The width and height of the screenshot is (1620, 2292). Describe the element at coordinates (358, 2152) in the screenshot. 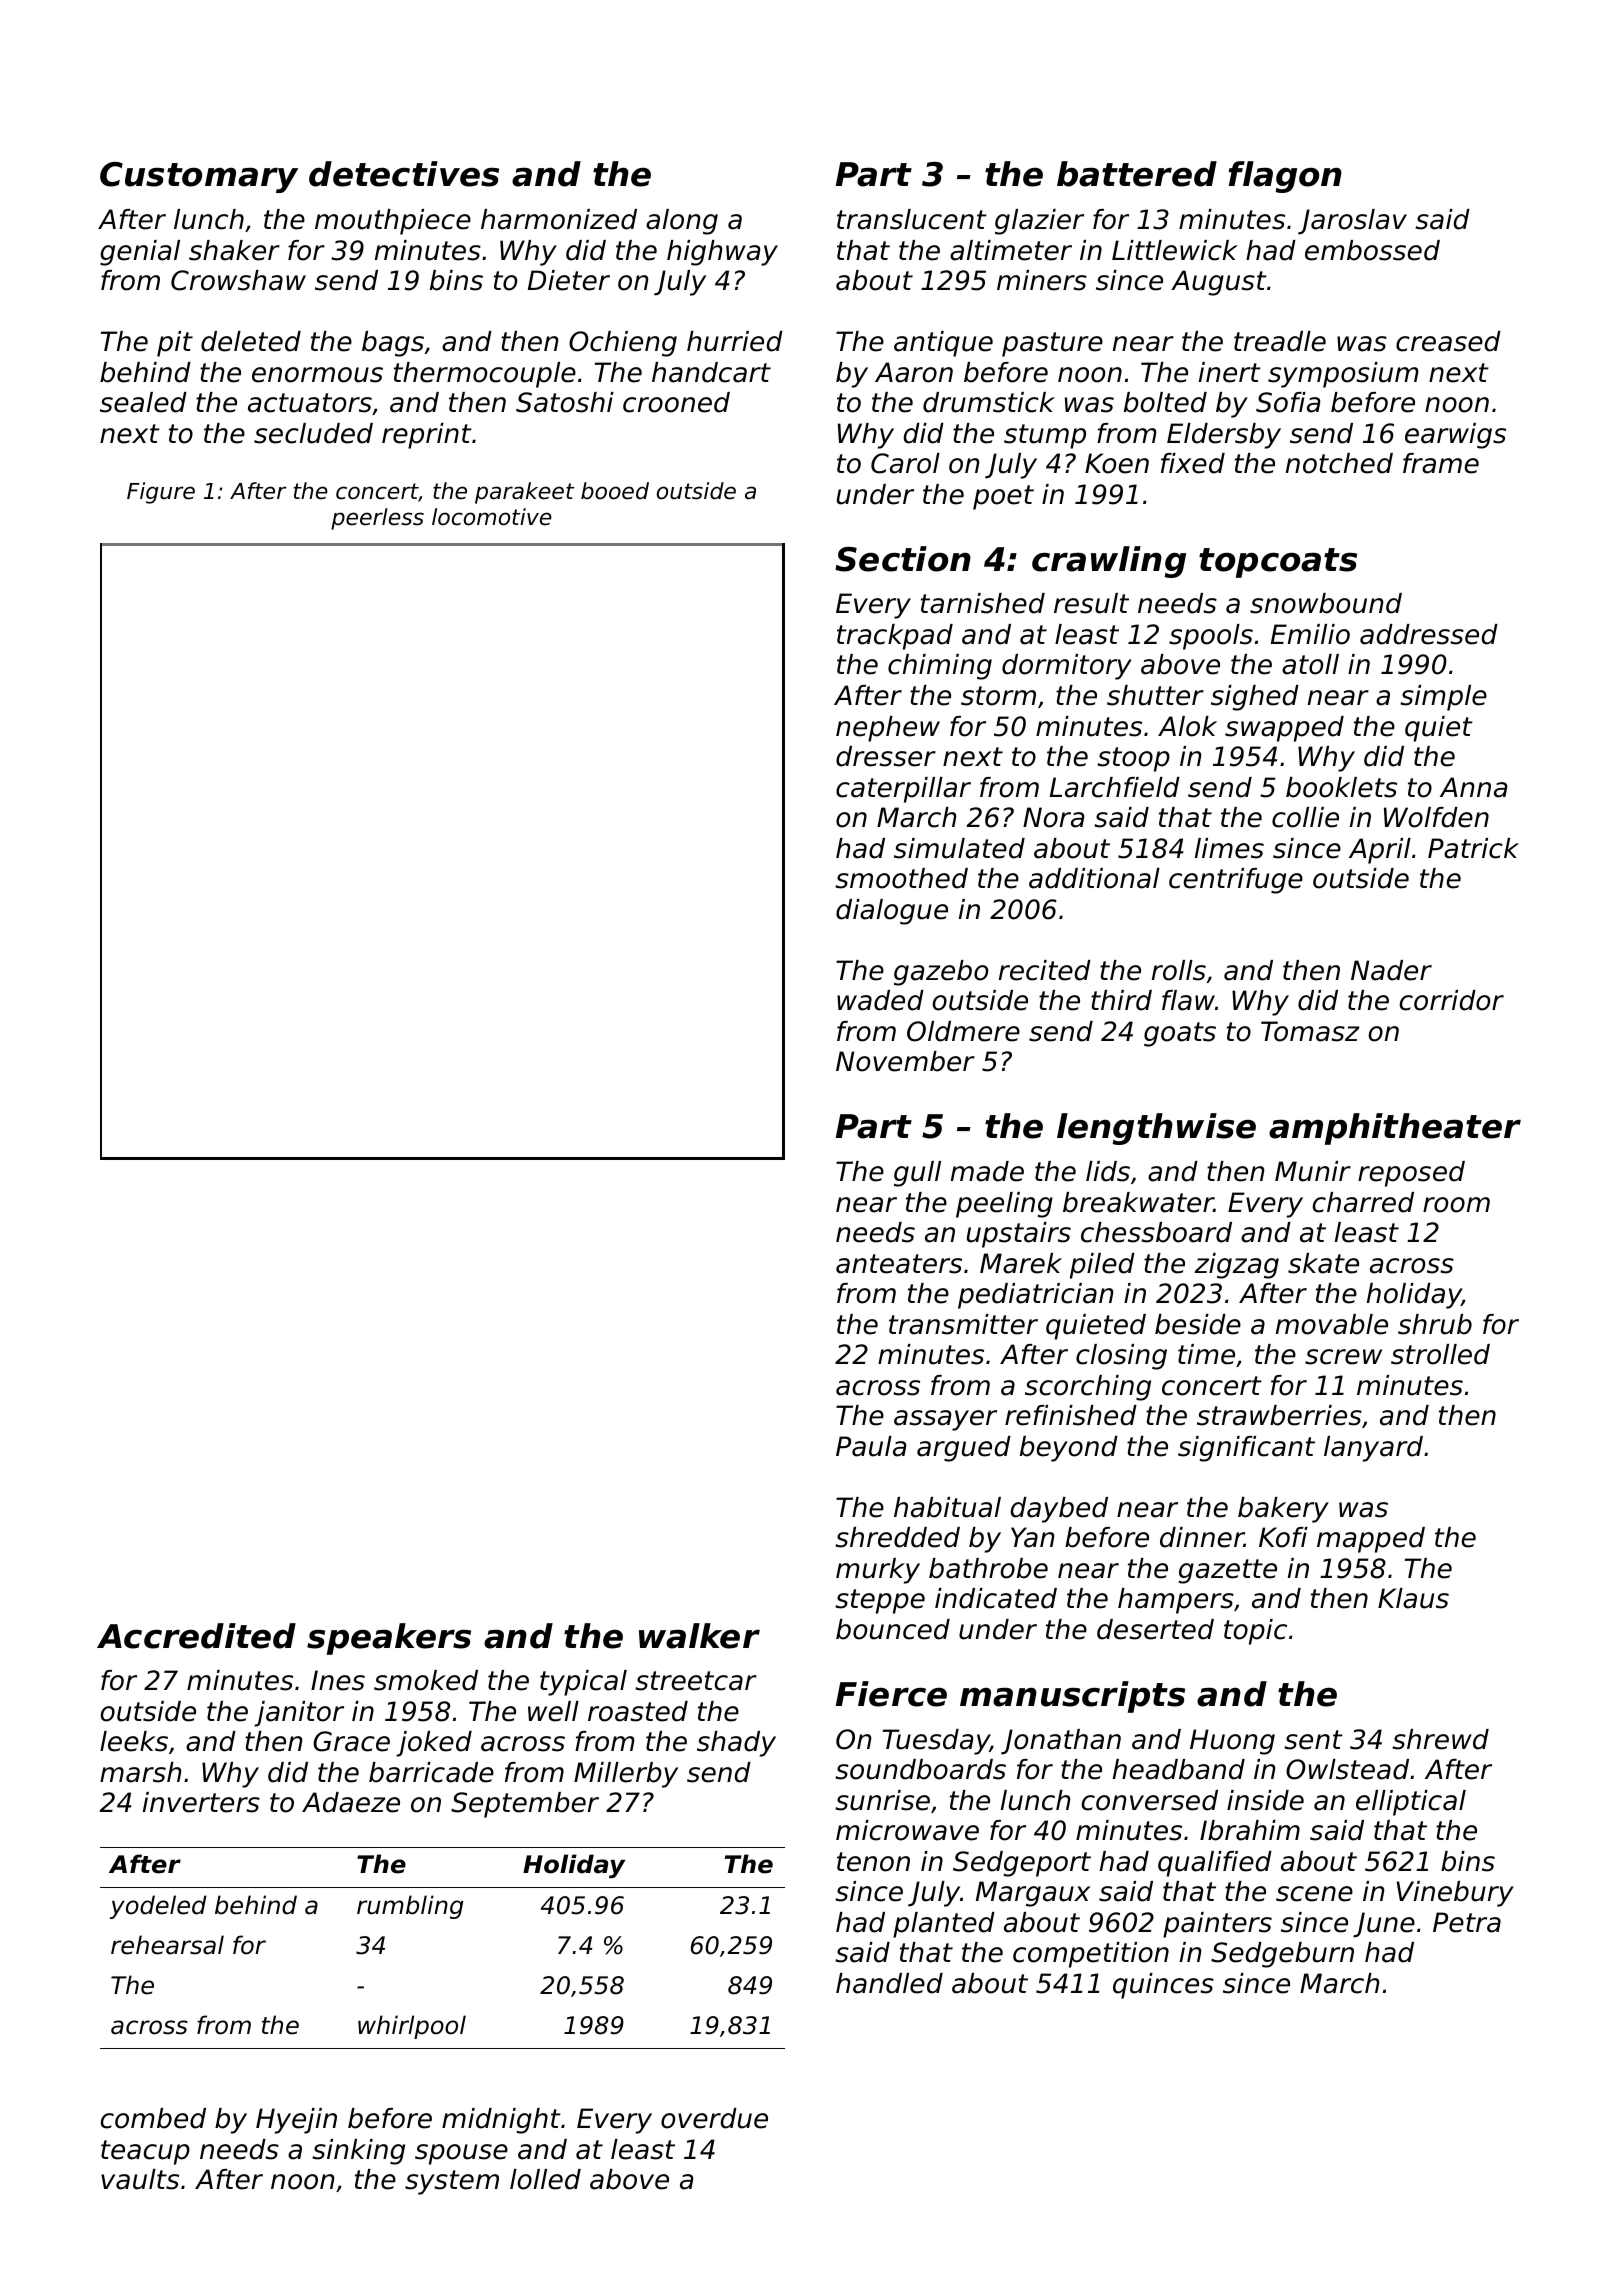

I see `sinking` at that location.
